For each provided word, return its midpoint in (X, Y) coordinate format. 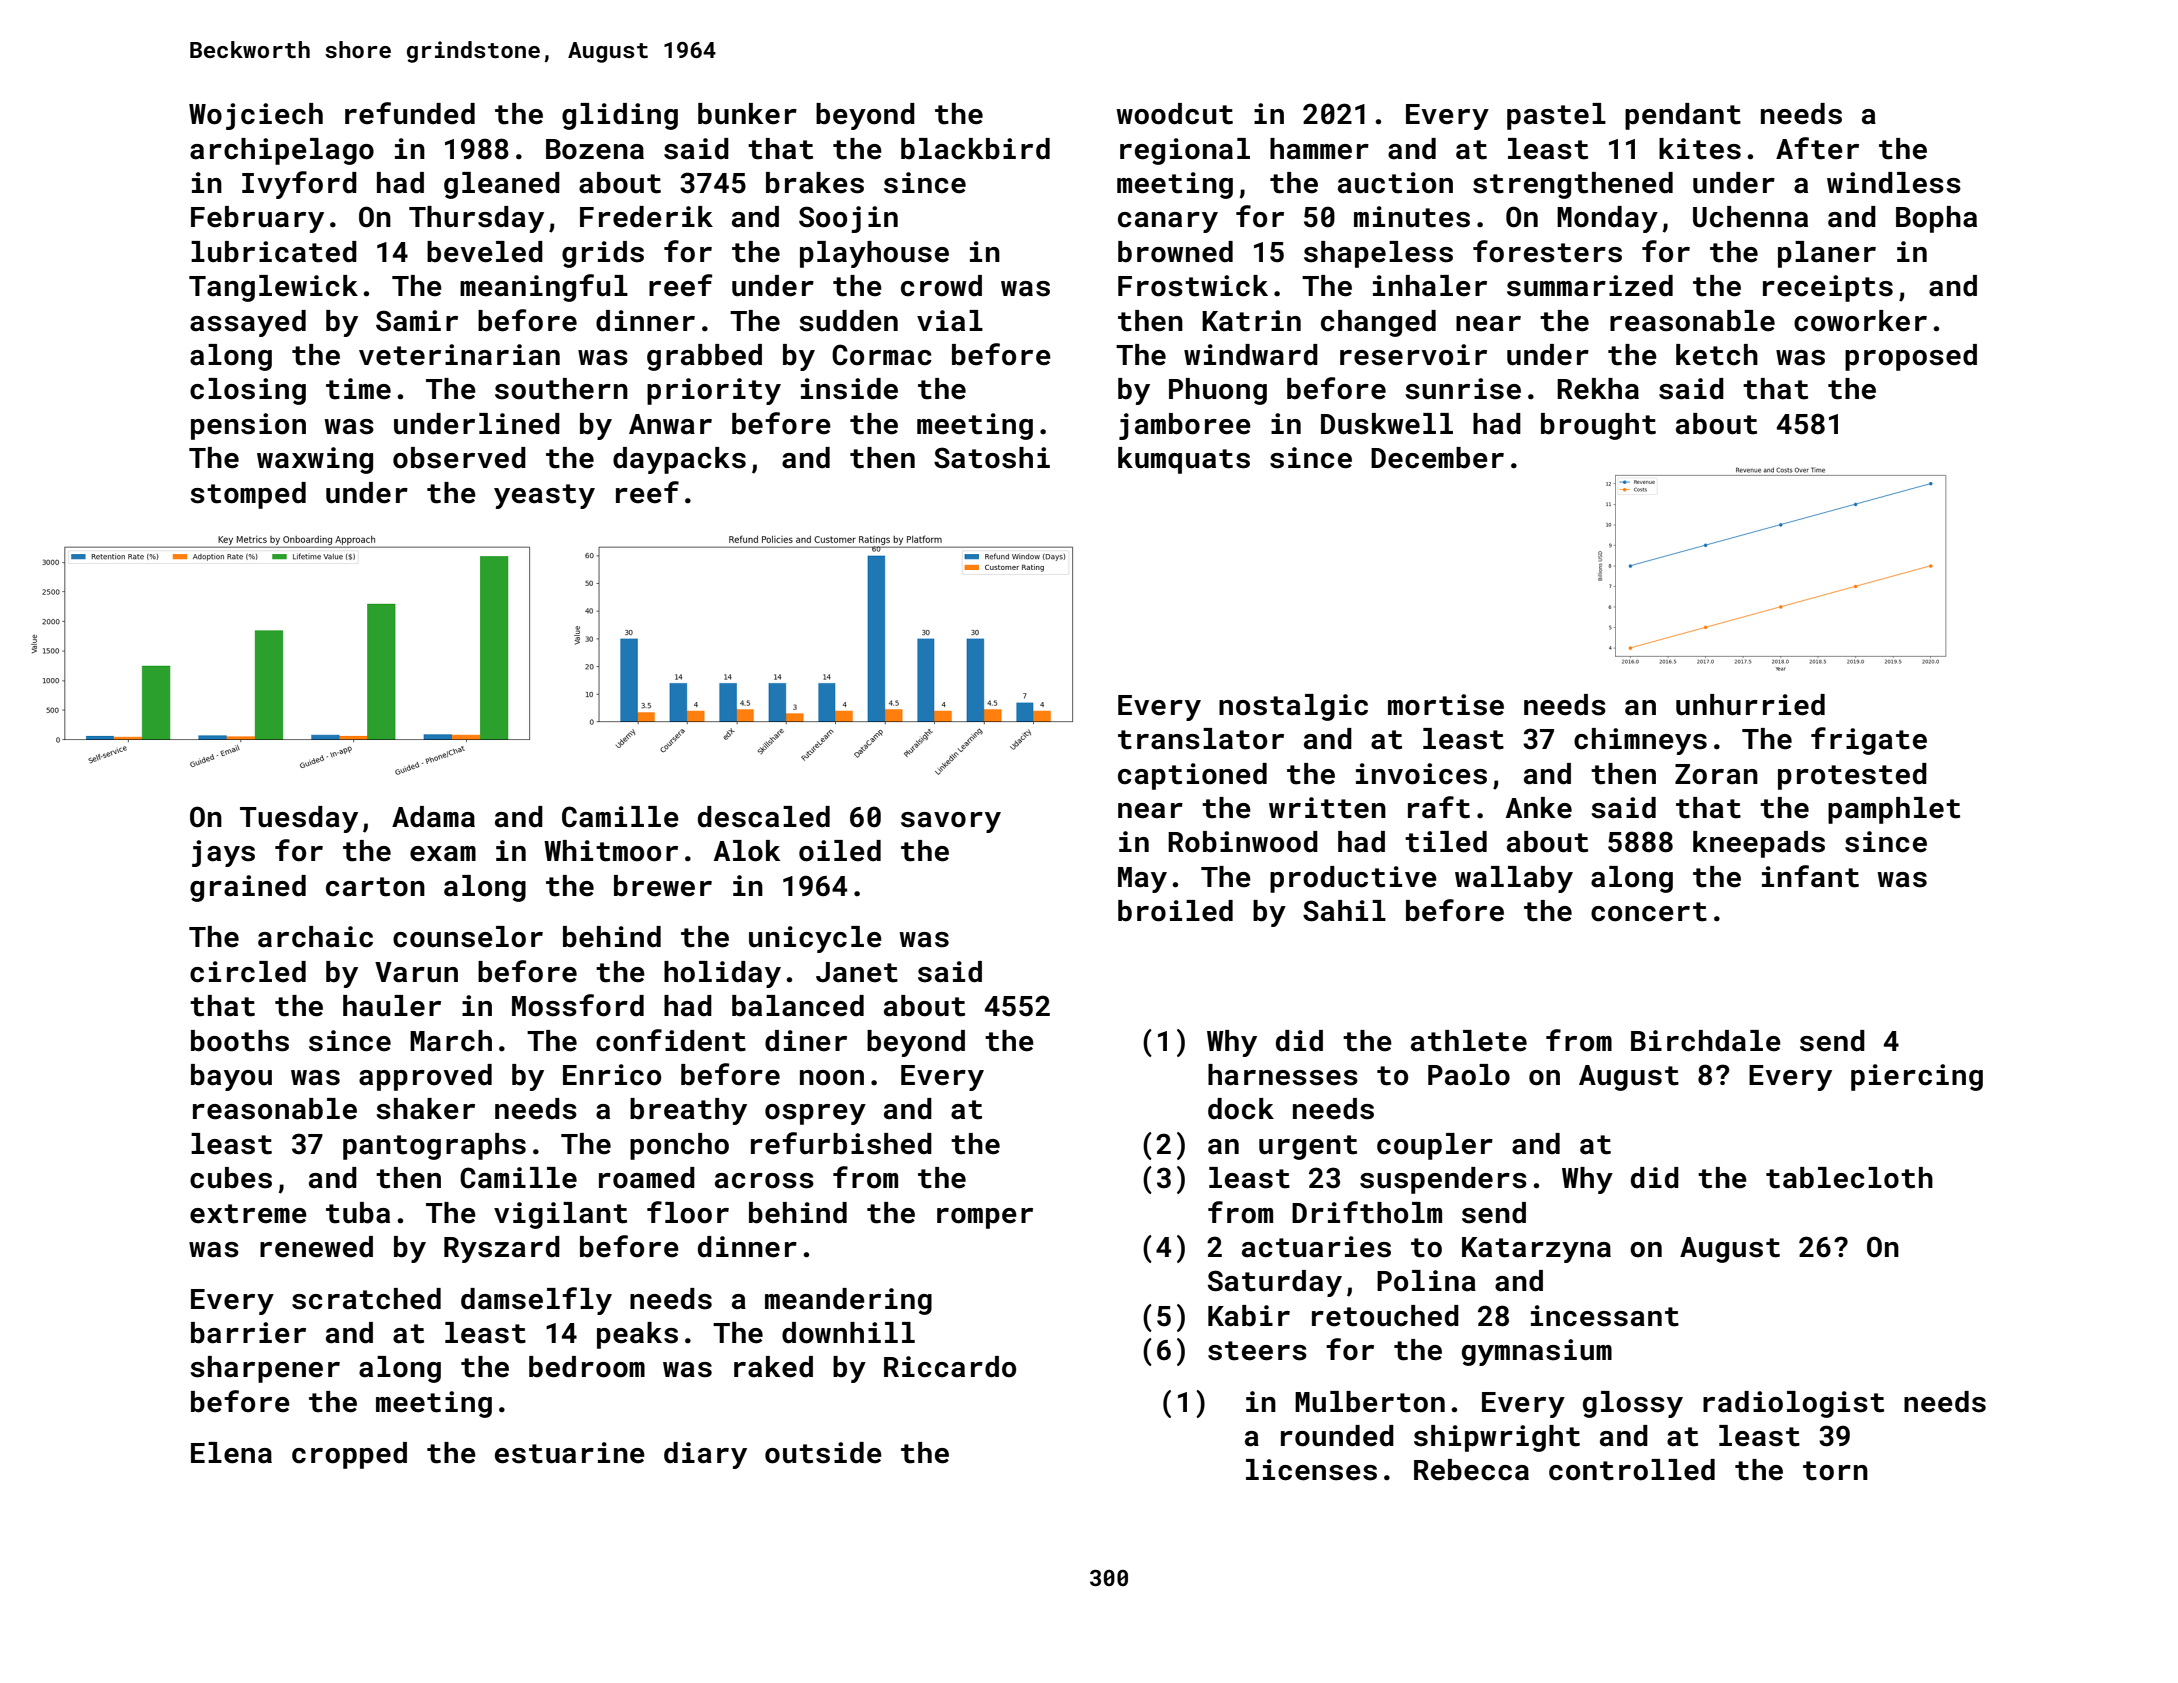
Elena (231, 1453)
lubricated (274, 252)
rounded (1337, 1436)
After (1817, 148)
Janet (857, 972)
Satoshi (992, 458)
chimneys (1640, 741)
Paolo (1469, 1075)
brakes (815, 183)
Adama (433, 817)
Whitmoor (611, 851)
